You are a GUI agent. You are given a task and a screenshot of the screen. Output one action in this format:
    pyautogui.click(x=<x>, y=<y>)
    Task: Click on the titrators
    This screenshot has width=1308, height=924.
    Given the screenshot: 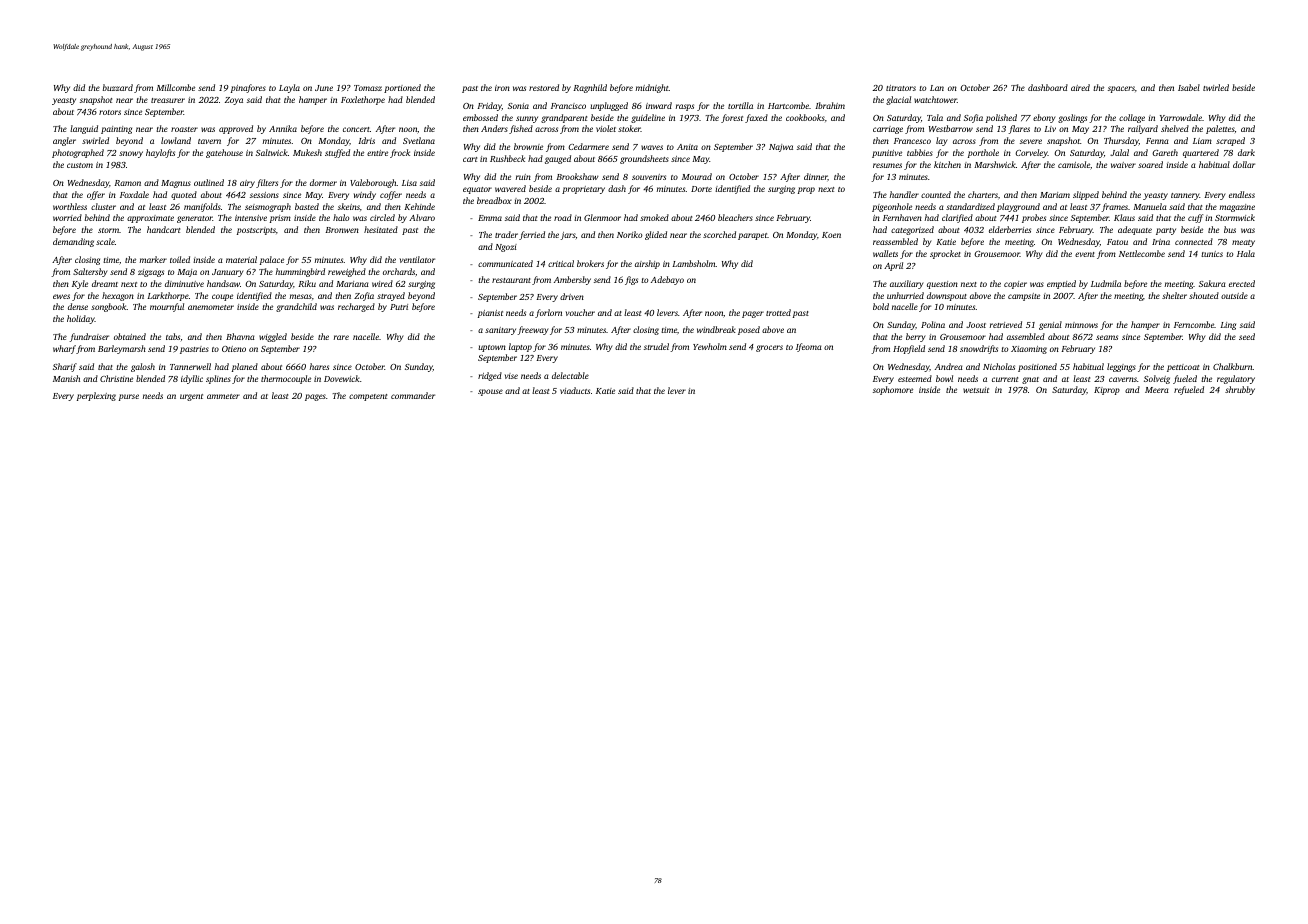 What is the action you would take?
    pyautogui.click(x=901, y=88)
